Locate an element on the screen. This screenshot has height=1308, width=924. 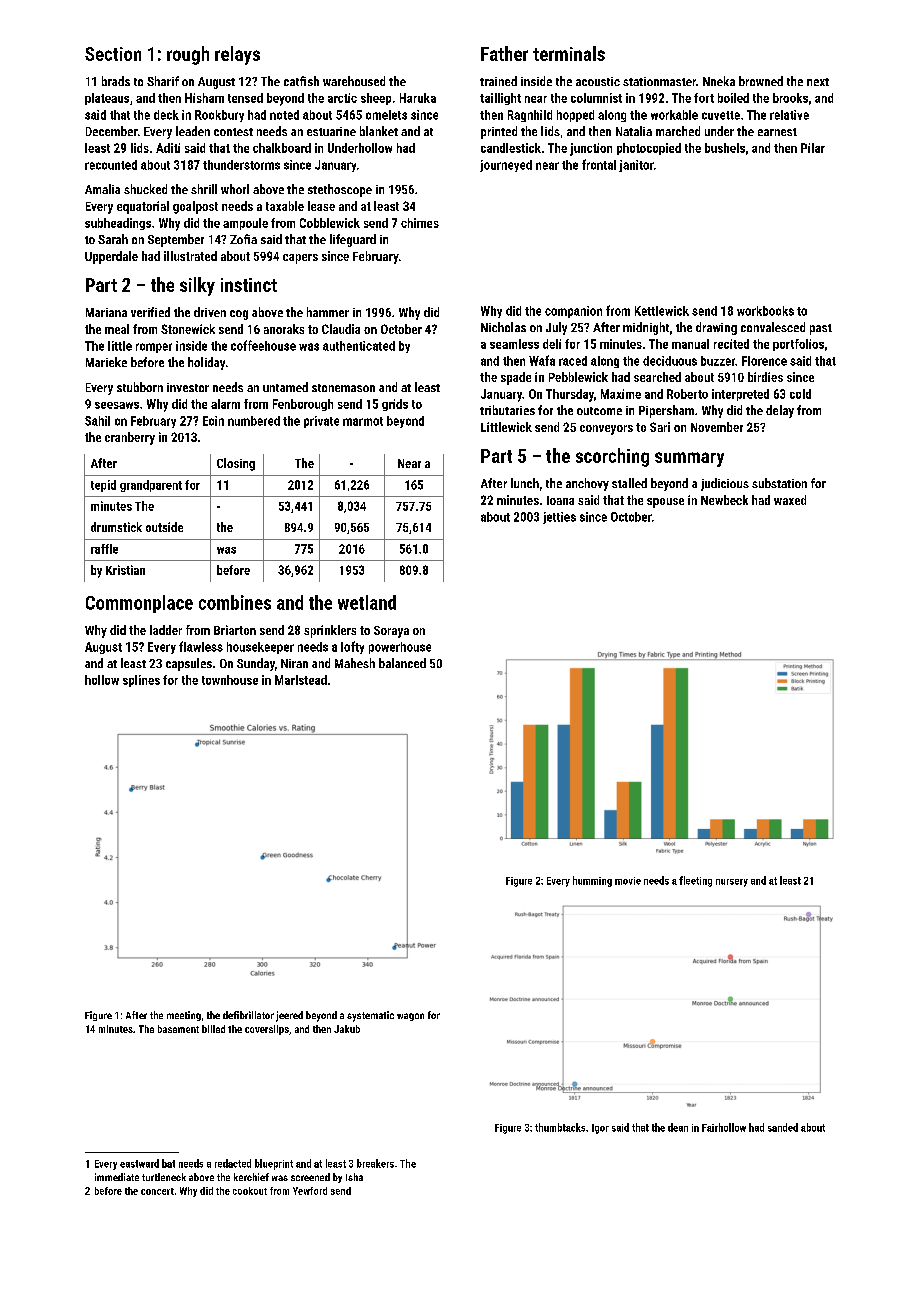
Soraya is located at coordinates (391, 632).
